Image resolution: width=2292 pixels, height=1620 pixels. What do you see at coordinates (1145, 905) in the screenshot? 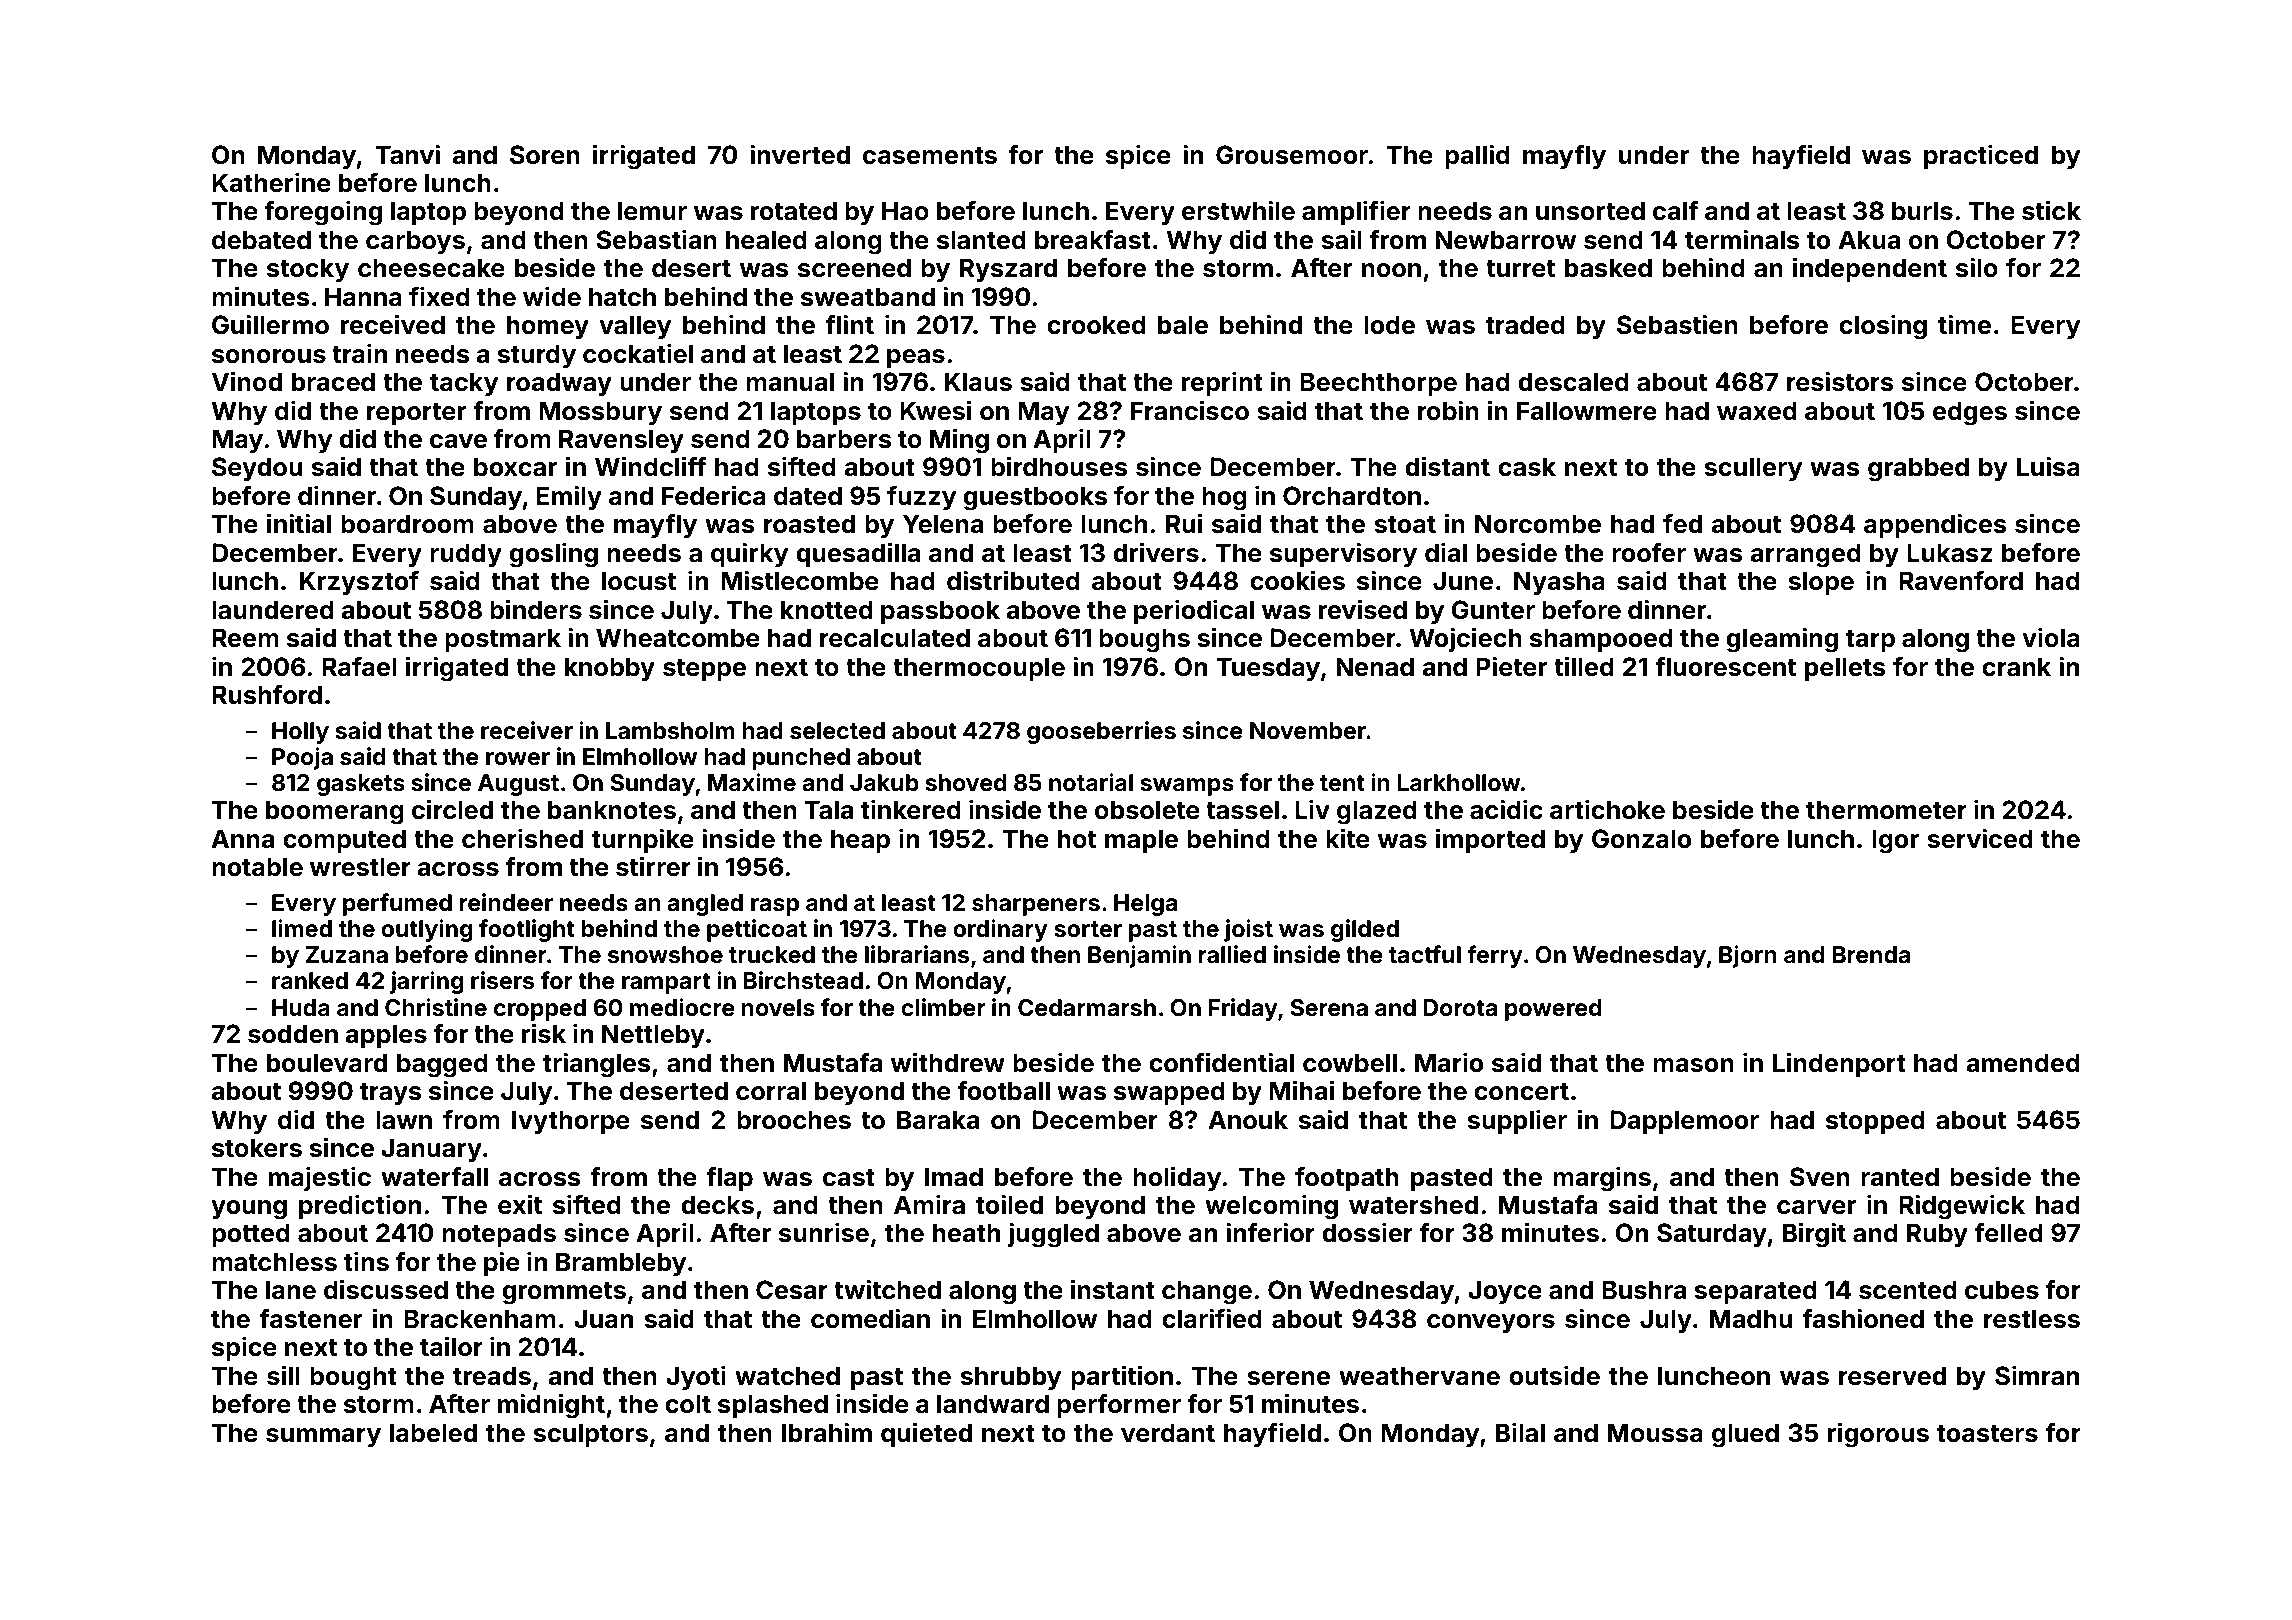
I see `Helga` at bounding box center [1145, 905].
